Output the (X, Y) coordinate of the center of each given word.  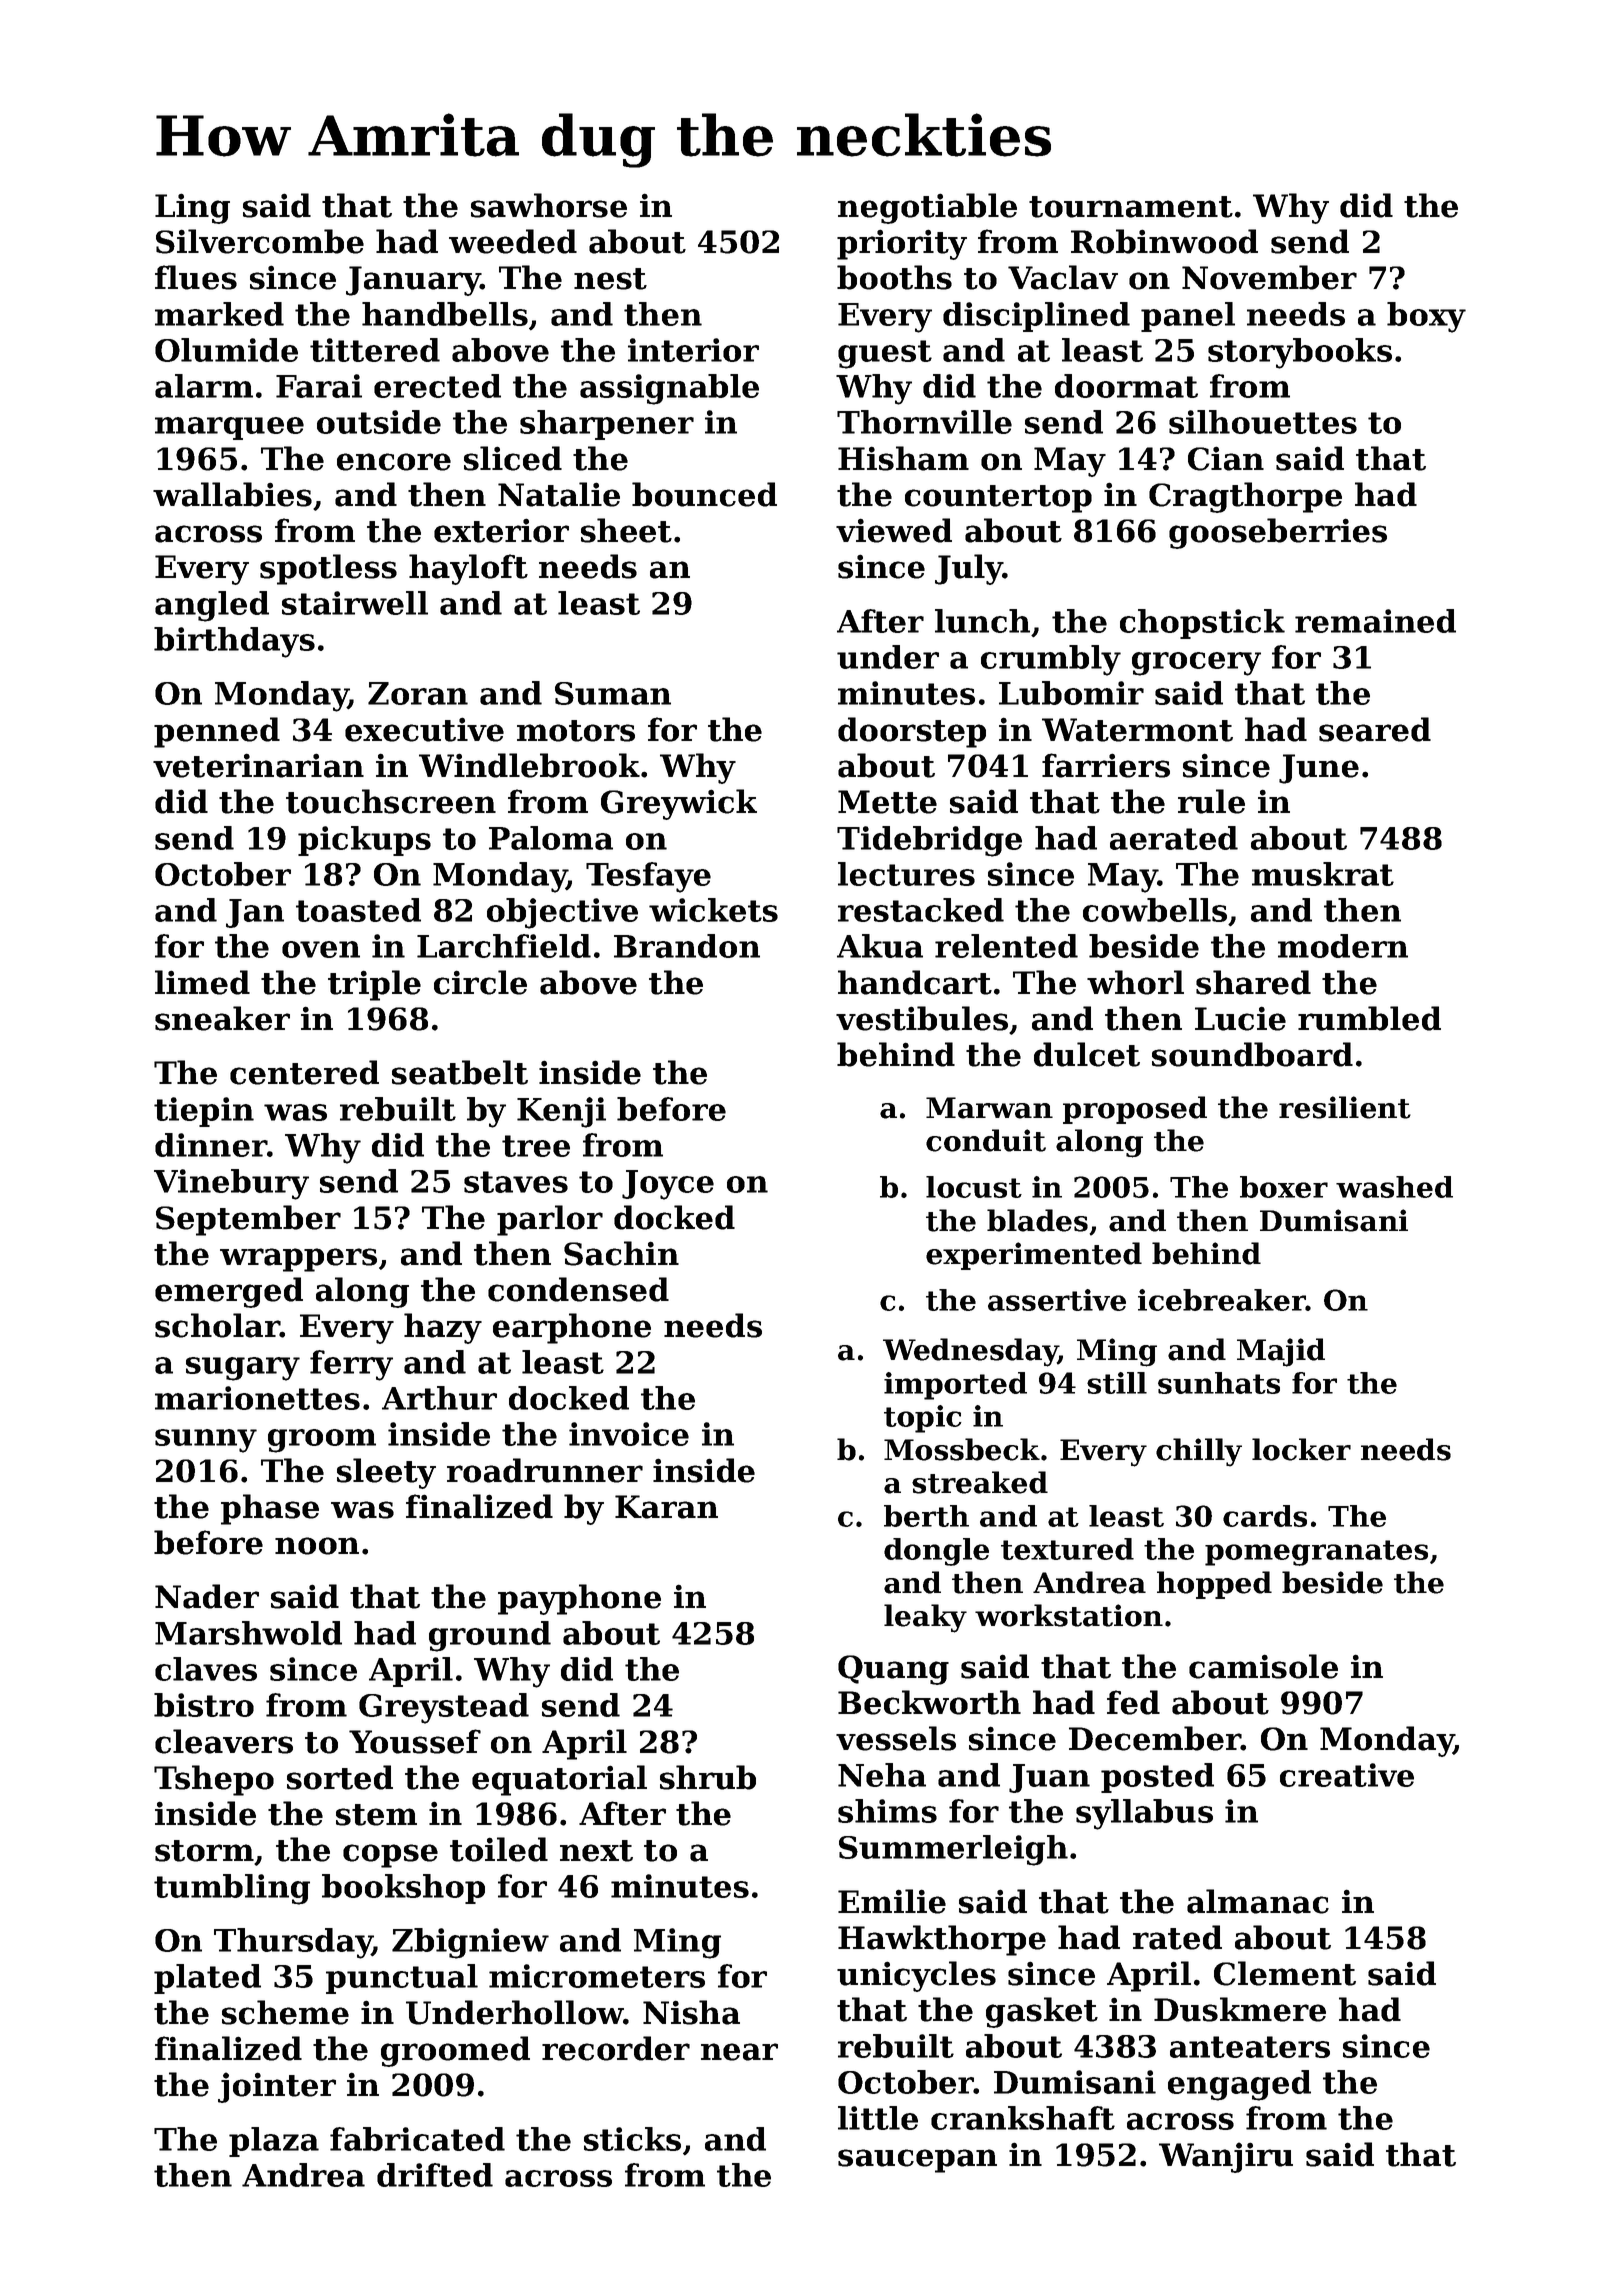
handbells (445, 314)
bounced (704, 494)
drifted (435, 2175)
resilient (1345, 1107)
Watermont (1137, 730)
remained (1375, 621)
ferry (351, 1365)
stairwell (355, 603)
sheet (626, 530)
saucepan (917, 2161)
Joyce (668, 1185)
